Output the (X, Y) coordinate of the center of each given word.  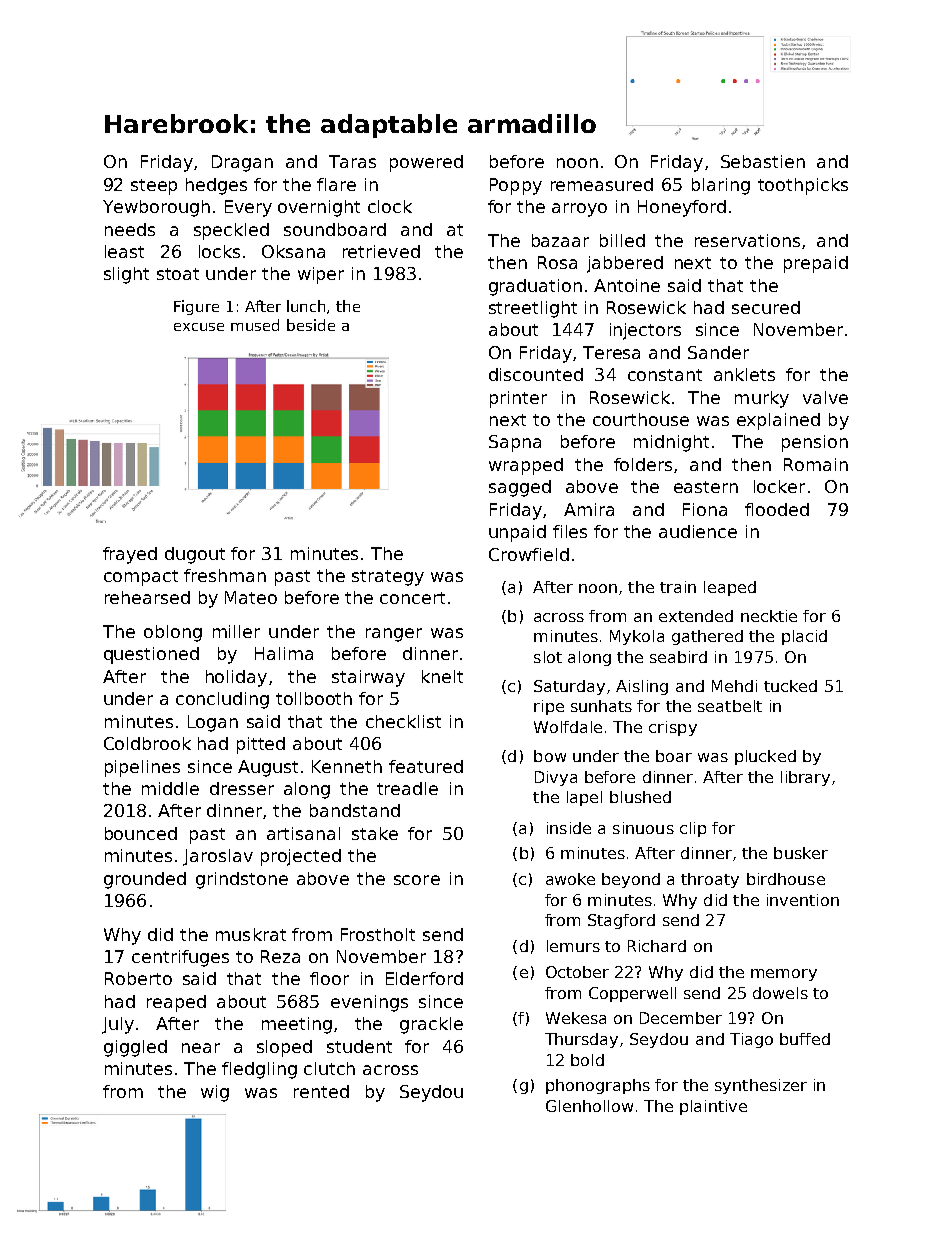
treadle (407, 788)
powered (426, 163)
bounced (141, 833)
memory (784, 975)
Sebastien (763, 161)
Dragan (242, 163)
